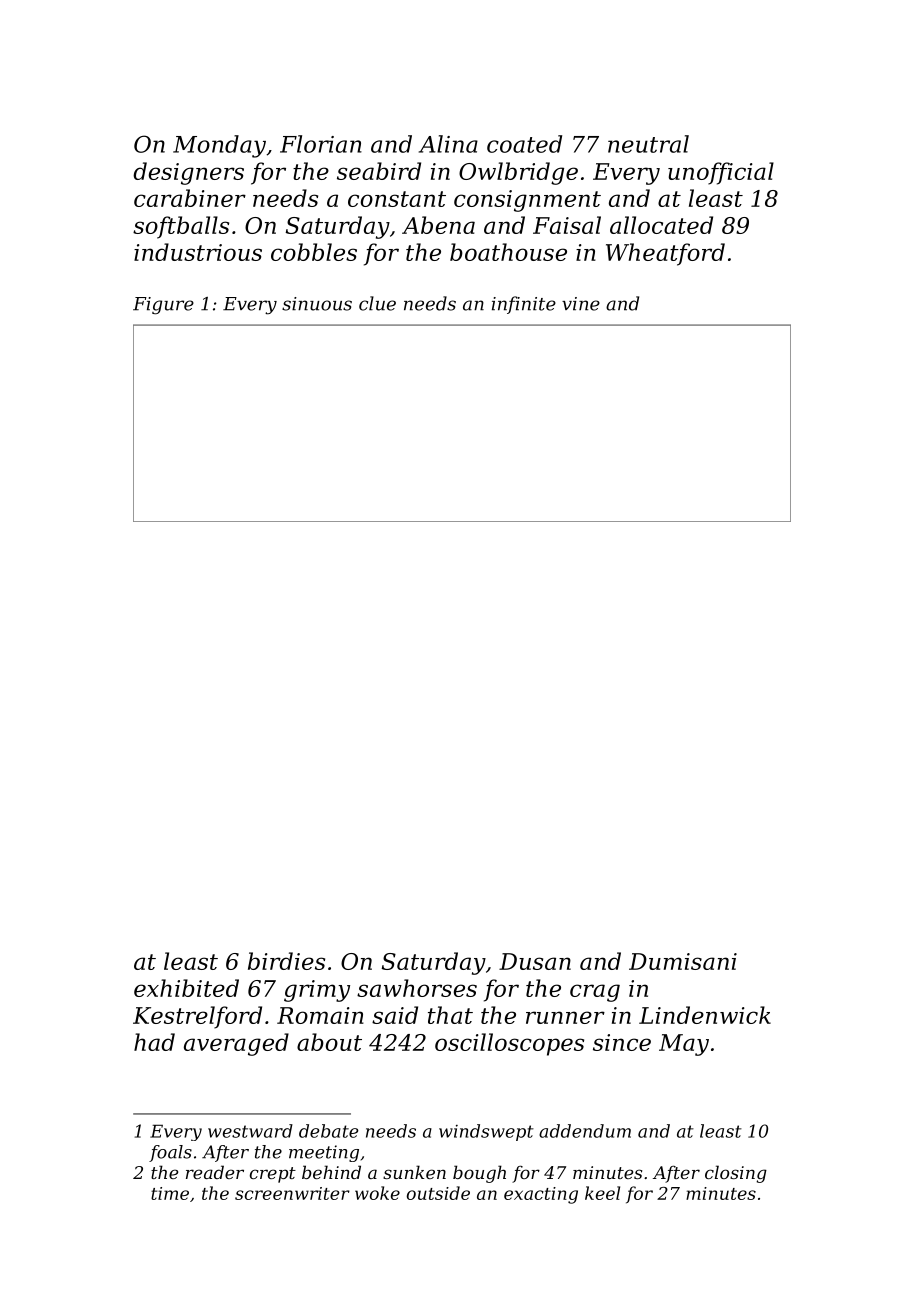 This screenshot has height=1314, width=924. What do you see at coordinates (186, 988) in the screenshot?
I see `exhibited` at bounding box center [186, 988].
